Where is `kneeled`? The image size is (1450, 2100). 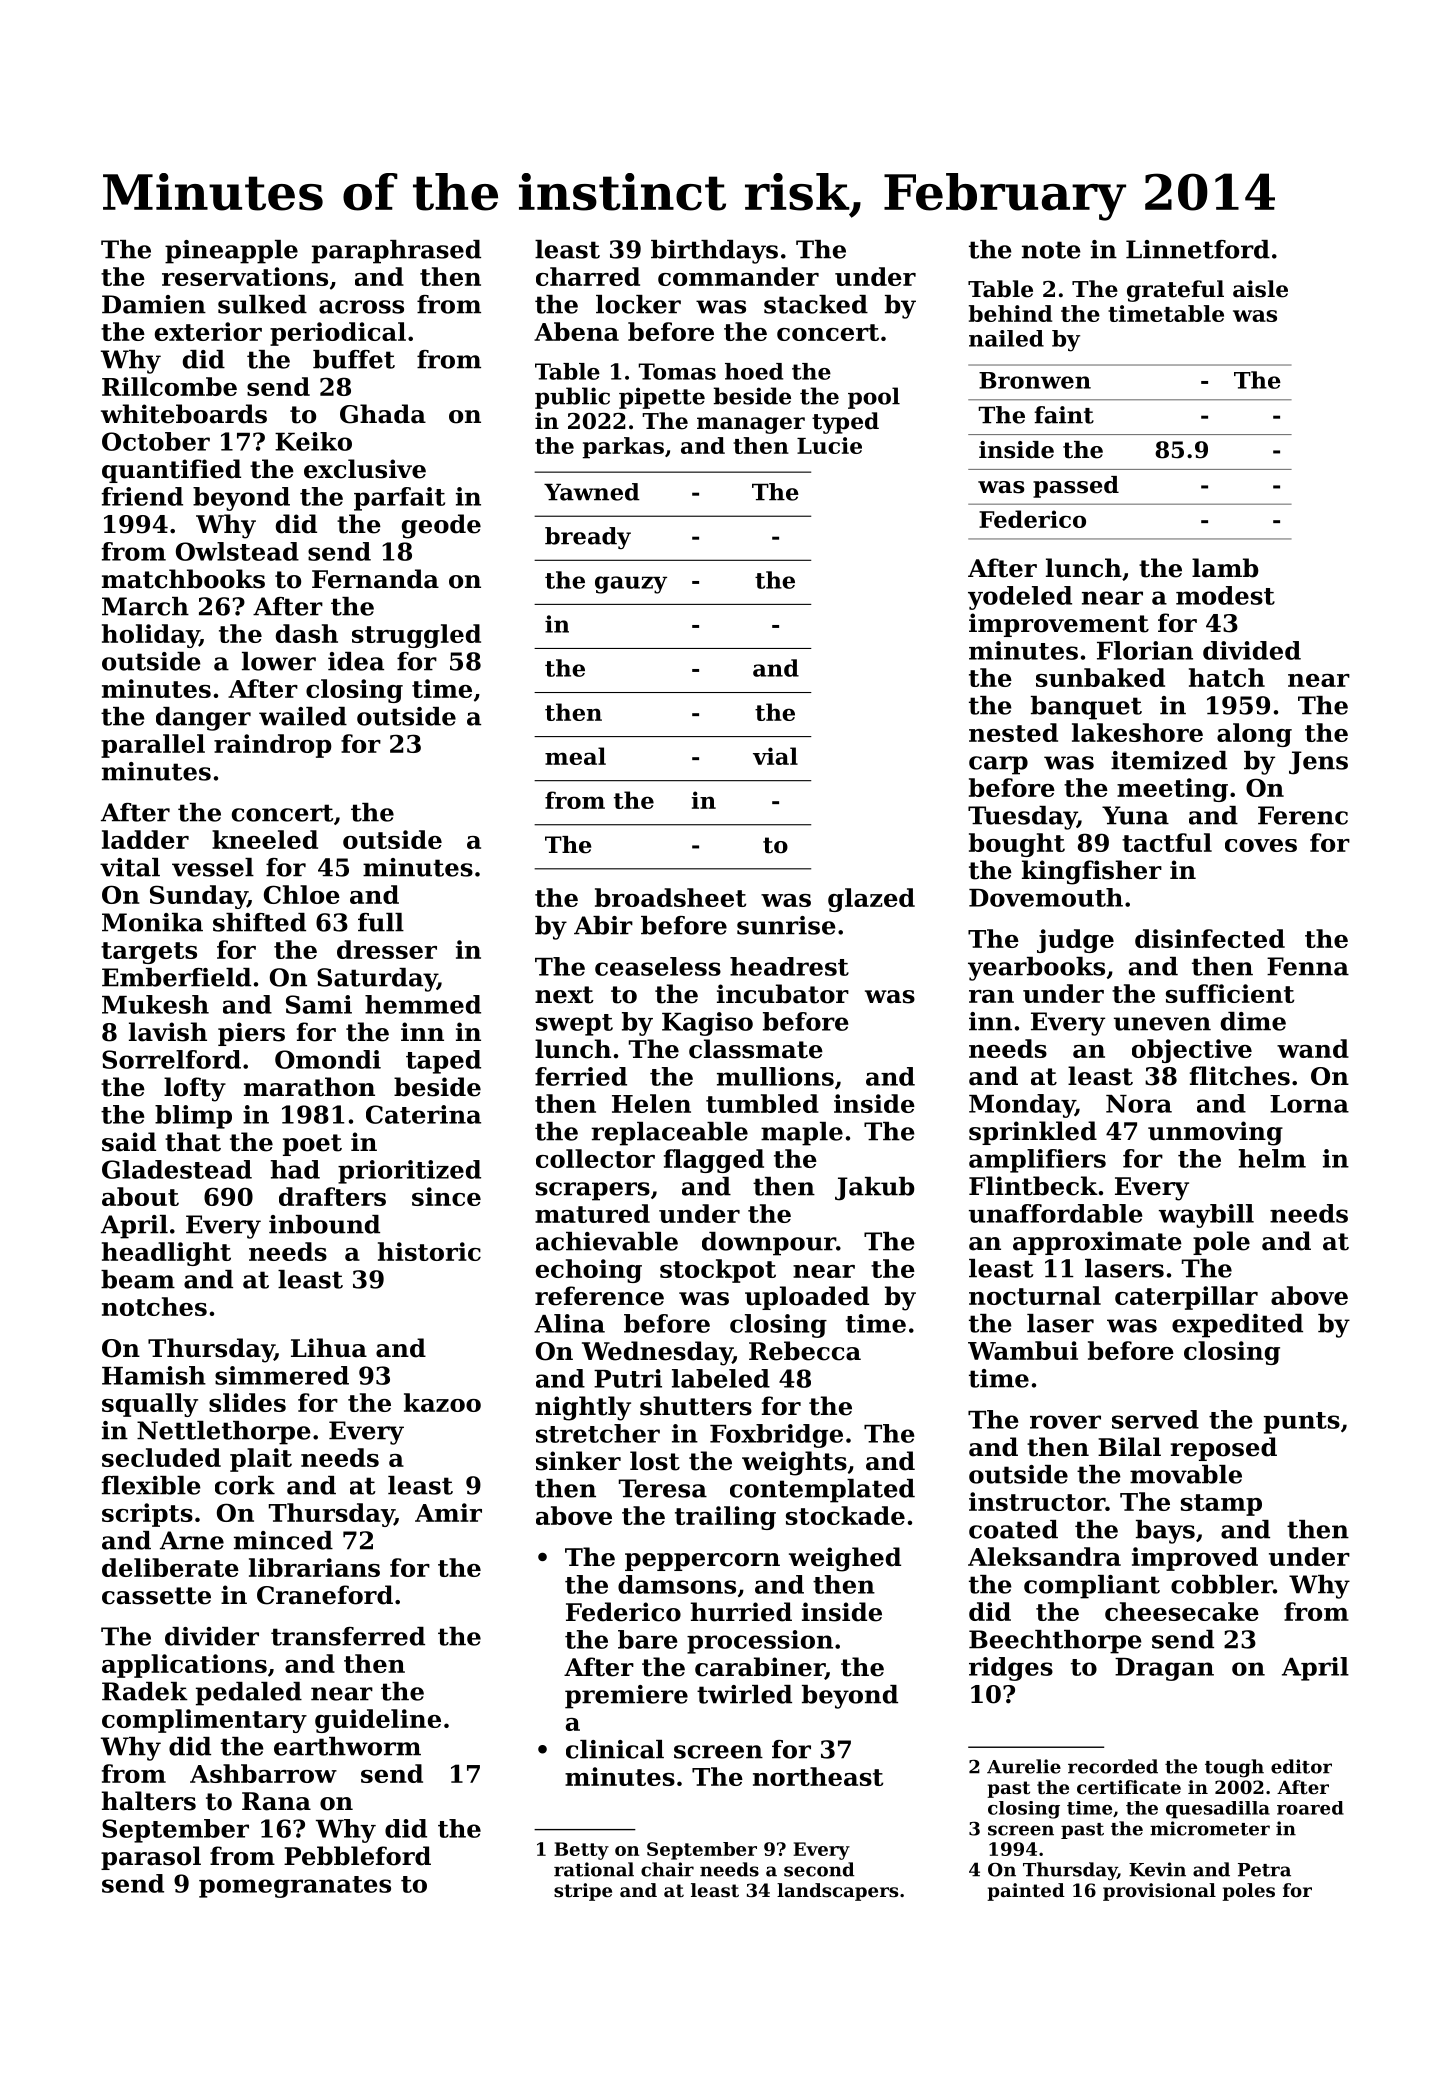
kneeled is located at coordinates (265, 839).
